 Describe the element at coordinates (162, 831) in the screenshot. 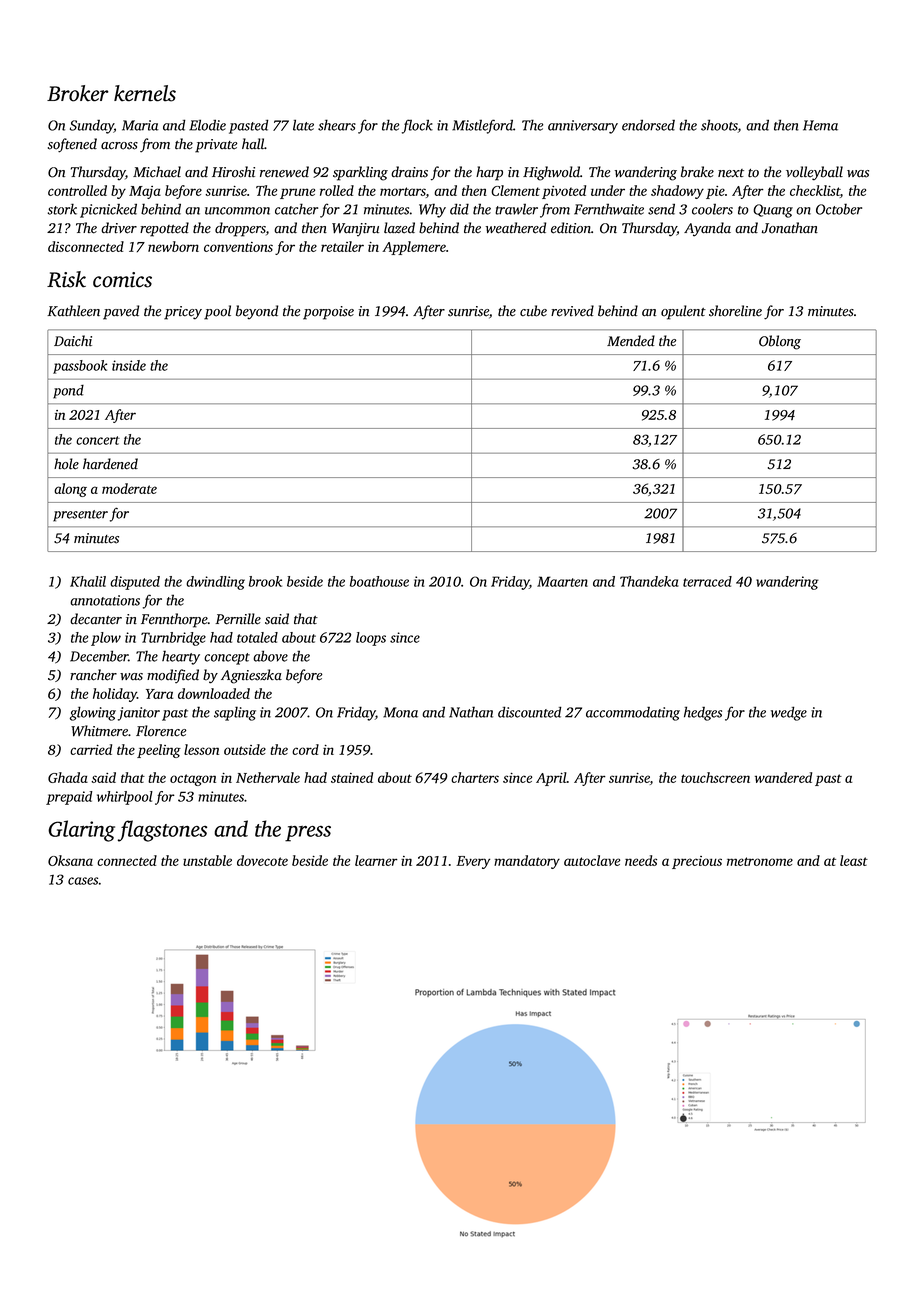

I see `flagstones` at that location.
